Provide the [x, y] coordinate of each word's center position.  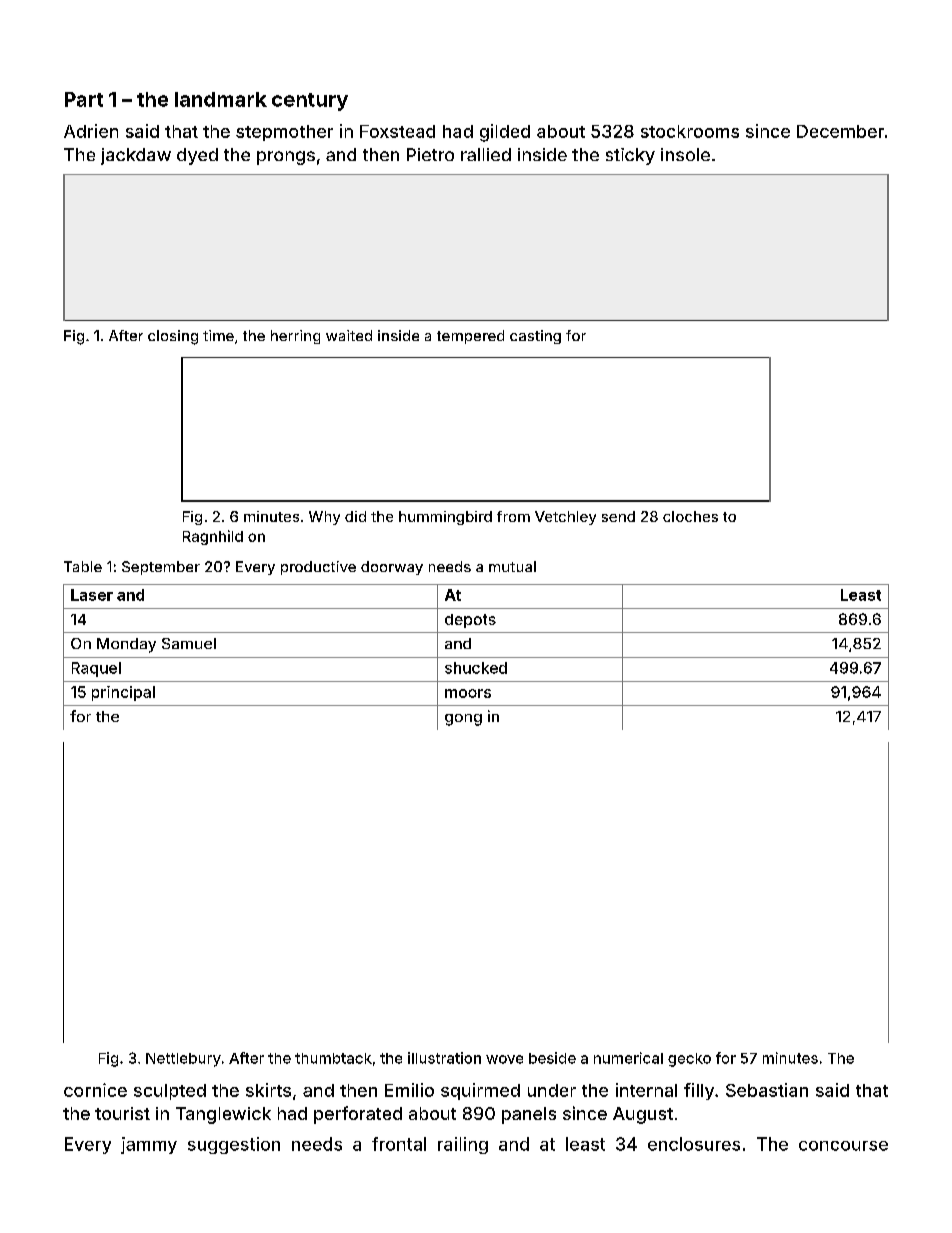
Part [84, 99]
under [552, 1090]
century [310, 102]
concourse [843, 1146]
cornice [95, 1090]
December [840, 131]
